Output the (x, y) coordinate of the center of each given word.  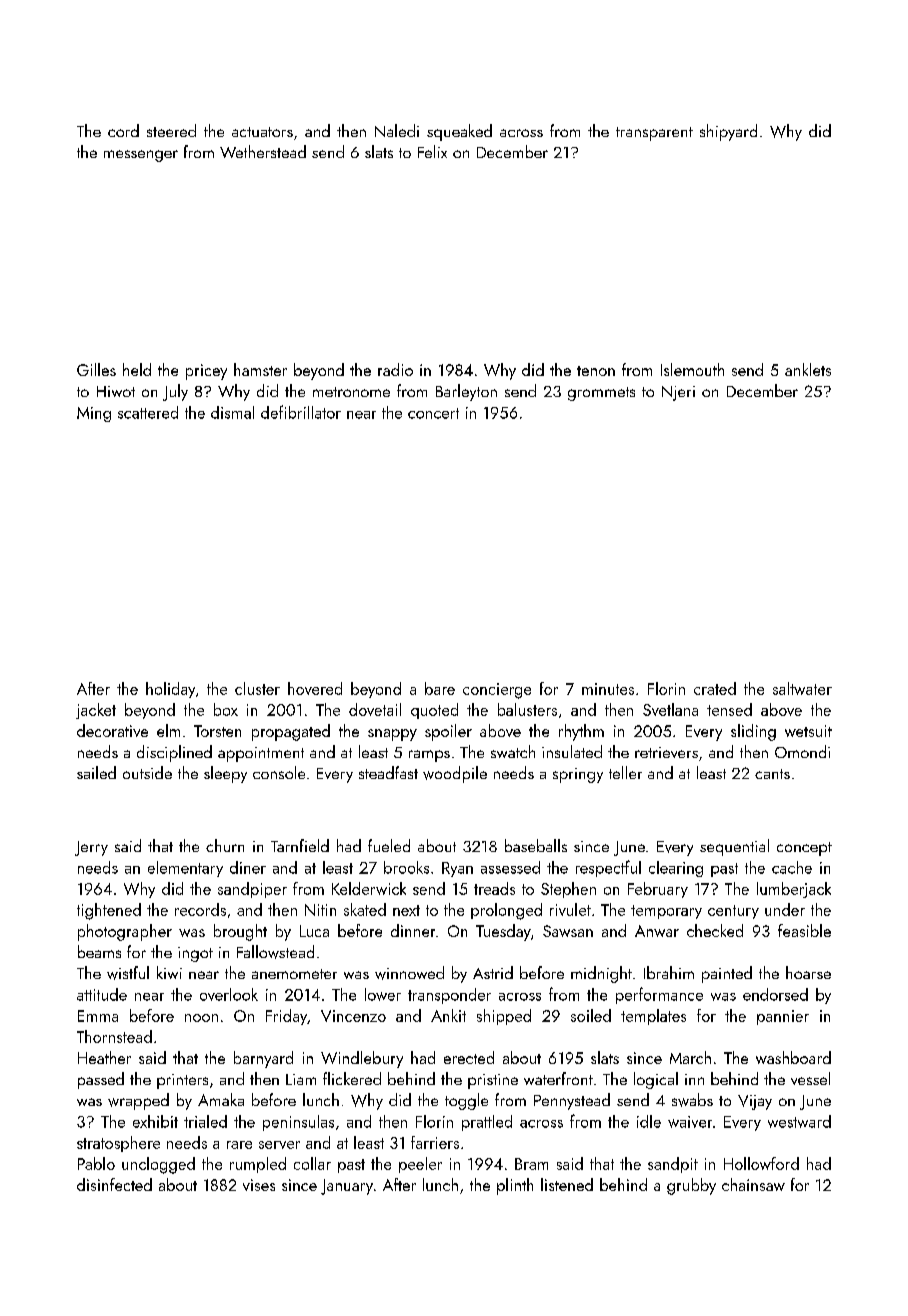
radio (395, 369)
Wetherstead (263, 151)
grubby (691, 1186)
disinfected (114, 1184)
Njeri (678, 393)
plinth (515, 1186)
